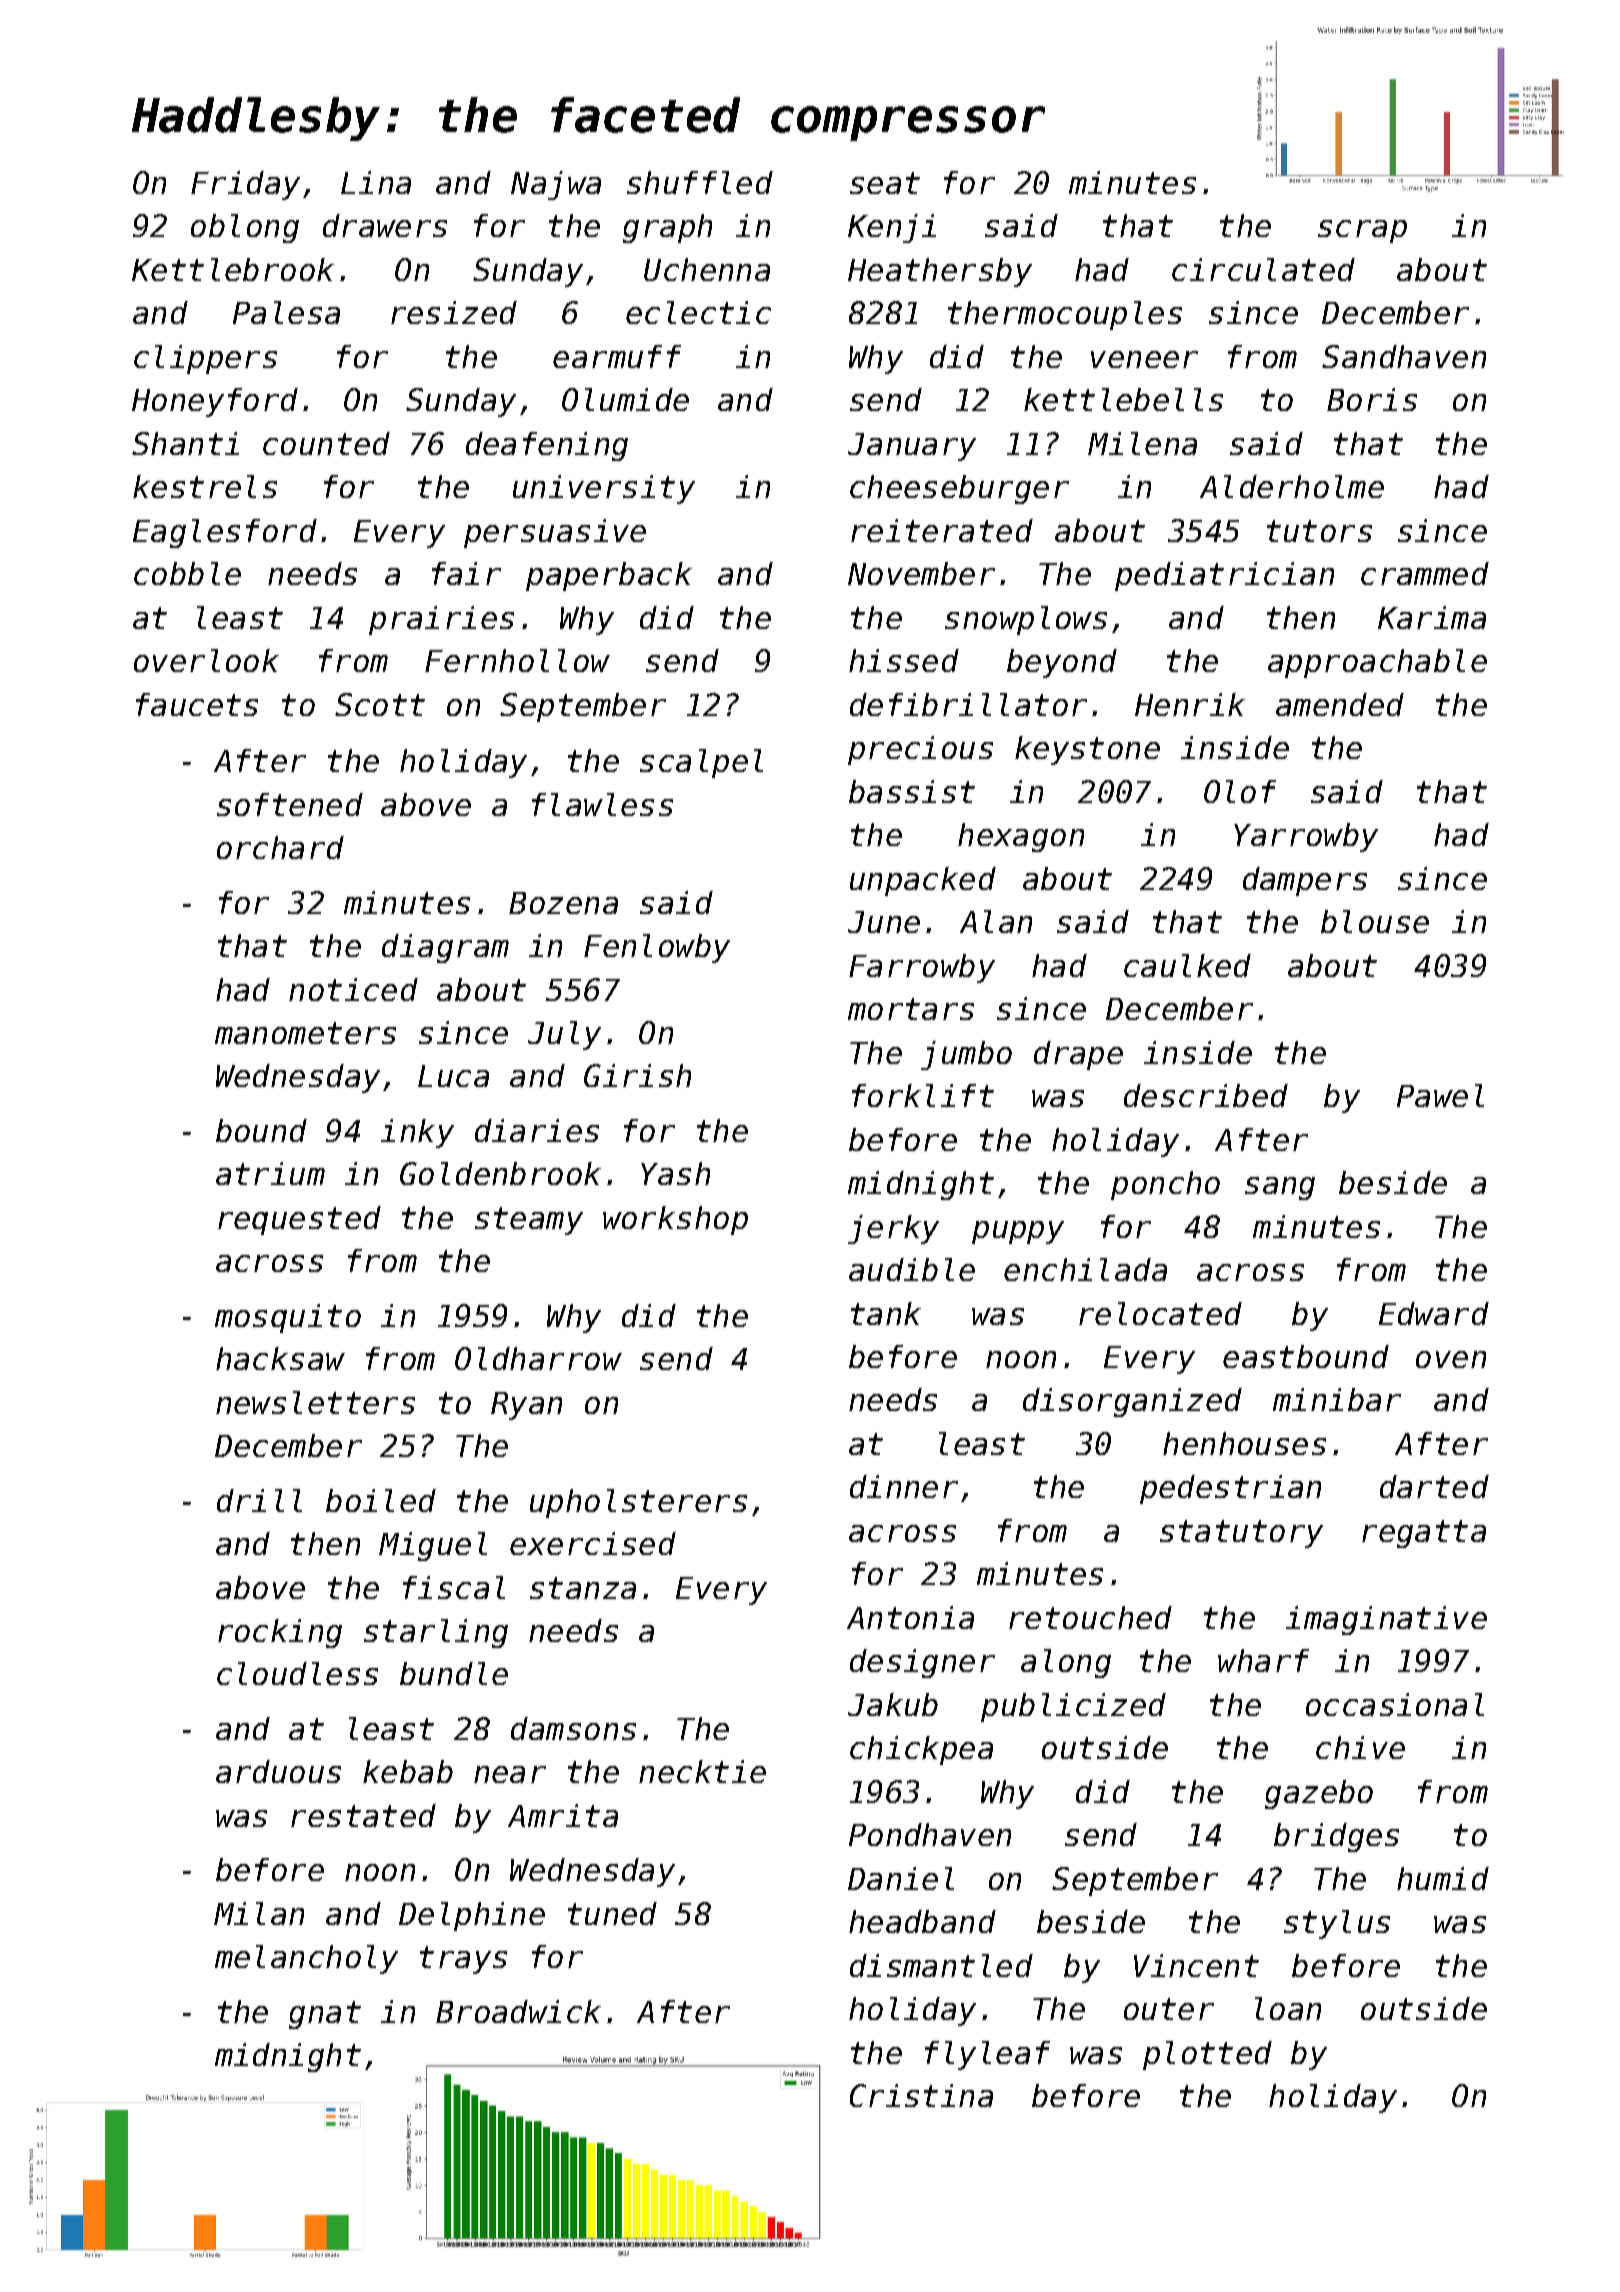 The height and width of the screenshot is (2292, 1620). Describe the element at coordinates (1073, 1707) in the screenshot. I see `publicized` at that location.
